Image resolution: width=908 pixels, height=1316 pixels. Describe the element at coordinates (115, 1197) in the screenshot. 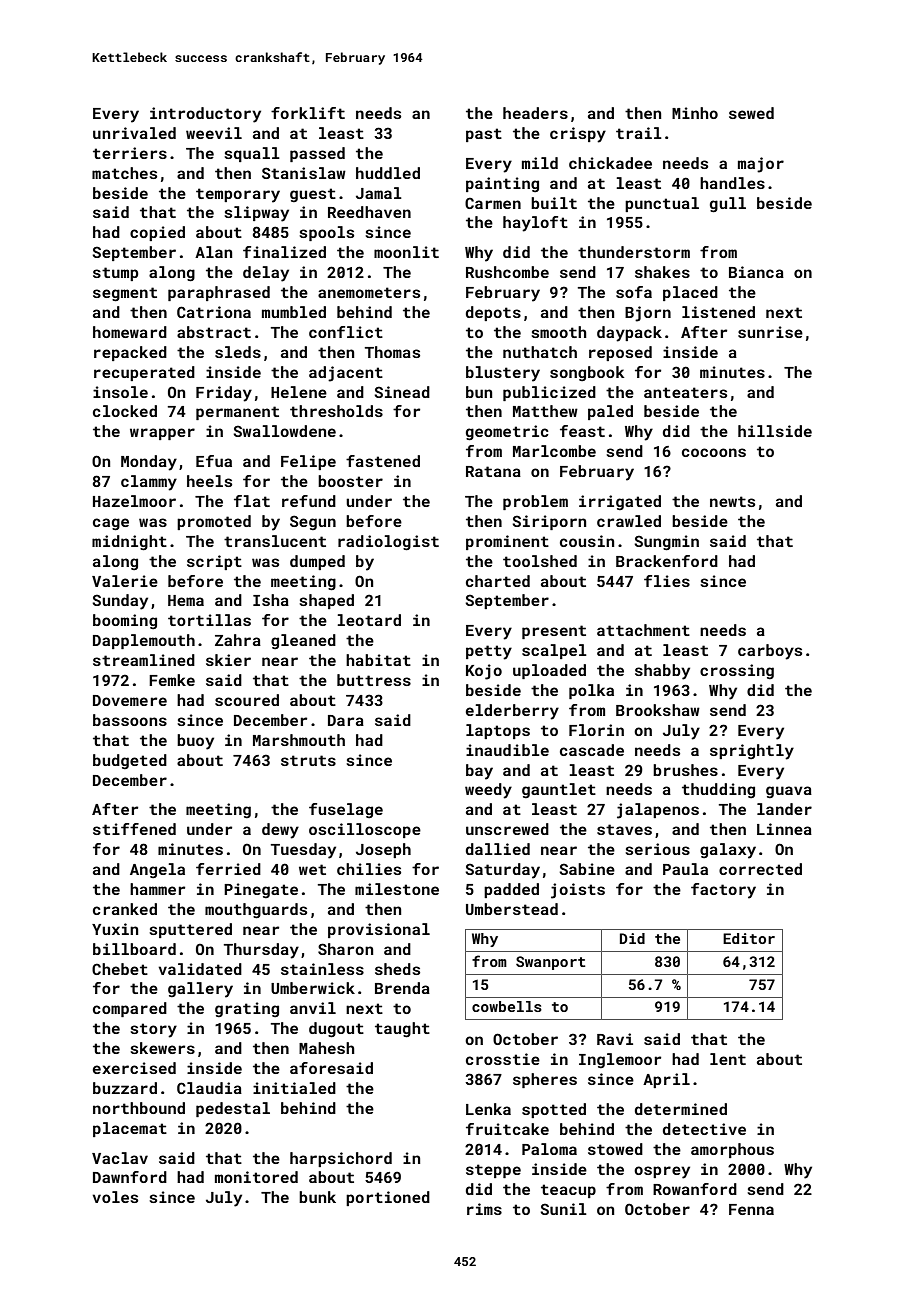

I see `voles` at that location.
